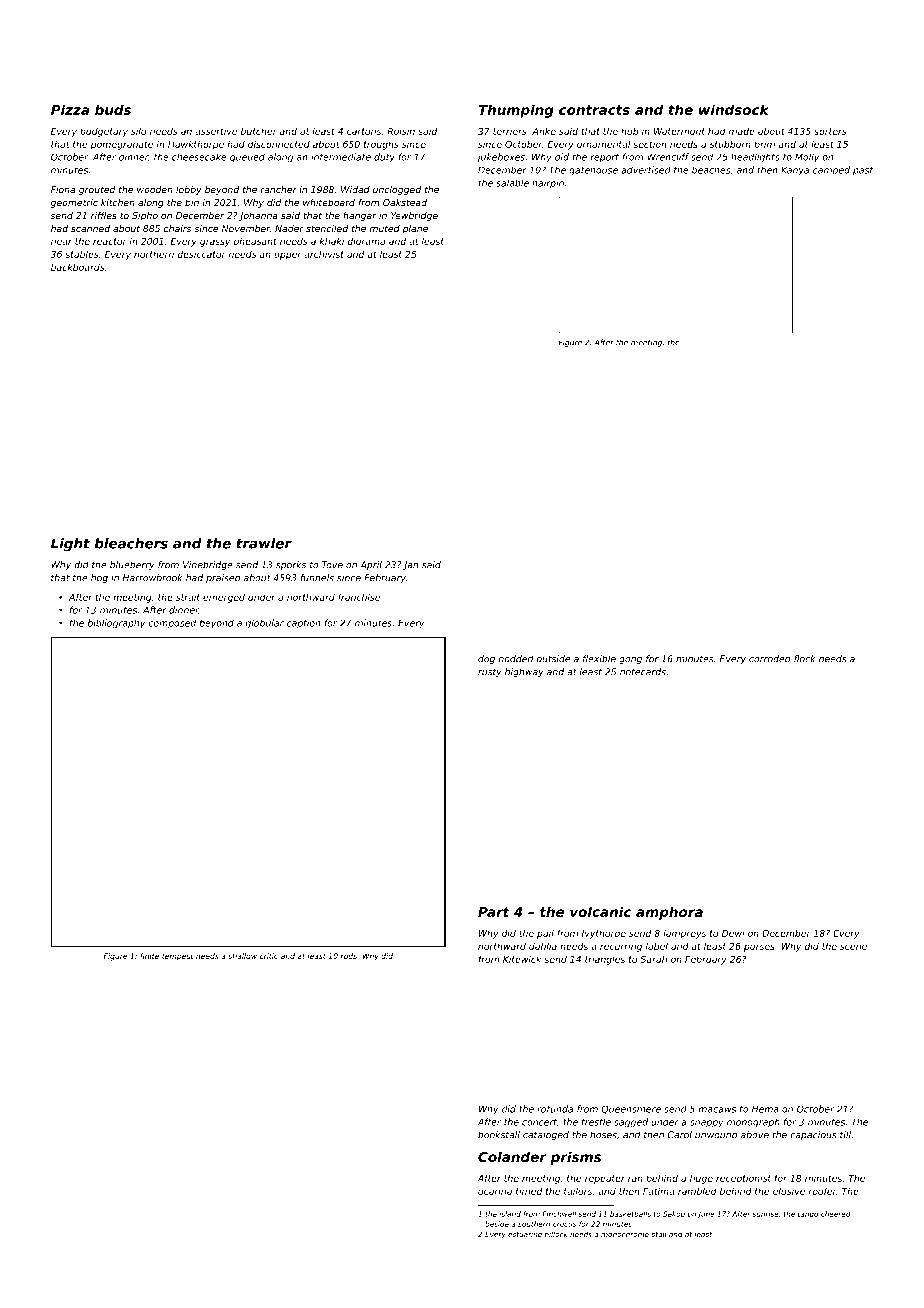 The width and height of the document is (924, 1308). Describe the element at coordinates (770, 659) in the document. I see `corroded` at that location.
